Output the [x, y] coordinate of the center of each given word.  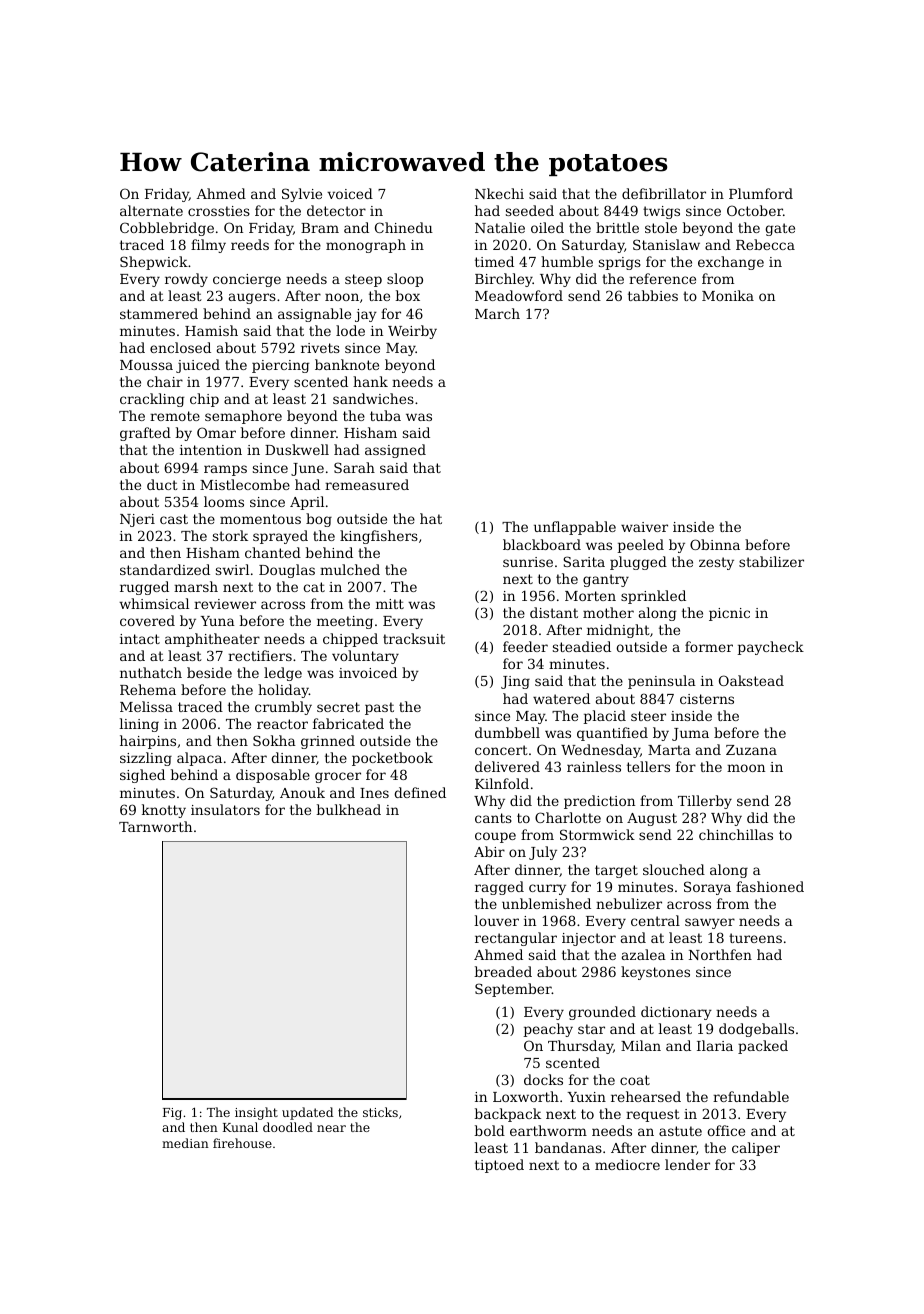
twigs [661, 212]
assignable [314, 315]
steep [363, 280]
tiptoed [499, 1166]
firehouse [242, 1143]
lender [687, 1164]
